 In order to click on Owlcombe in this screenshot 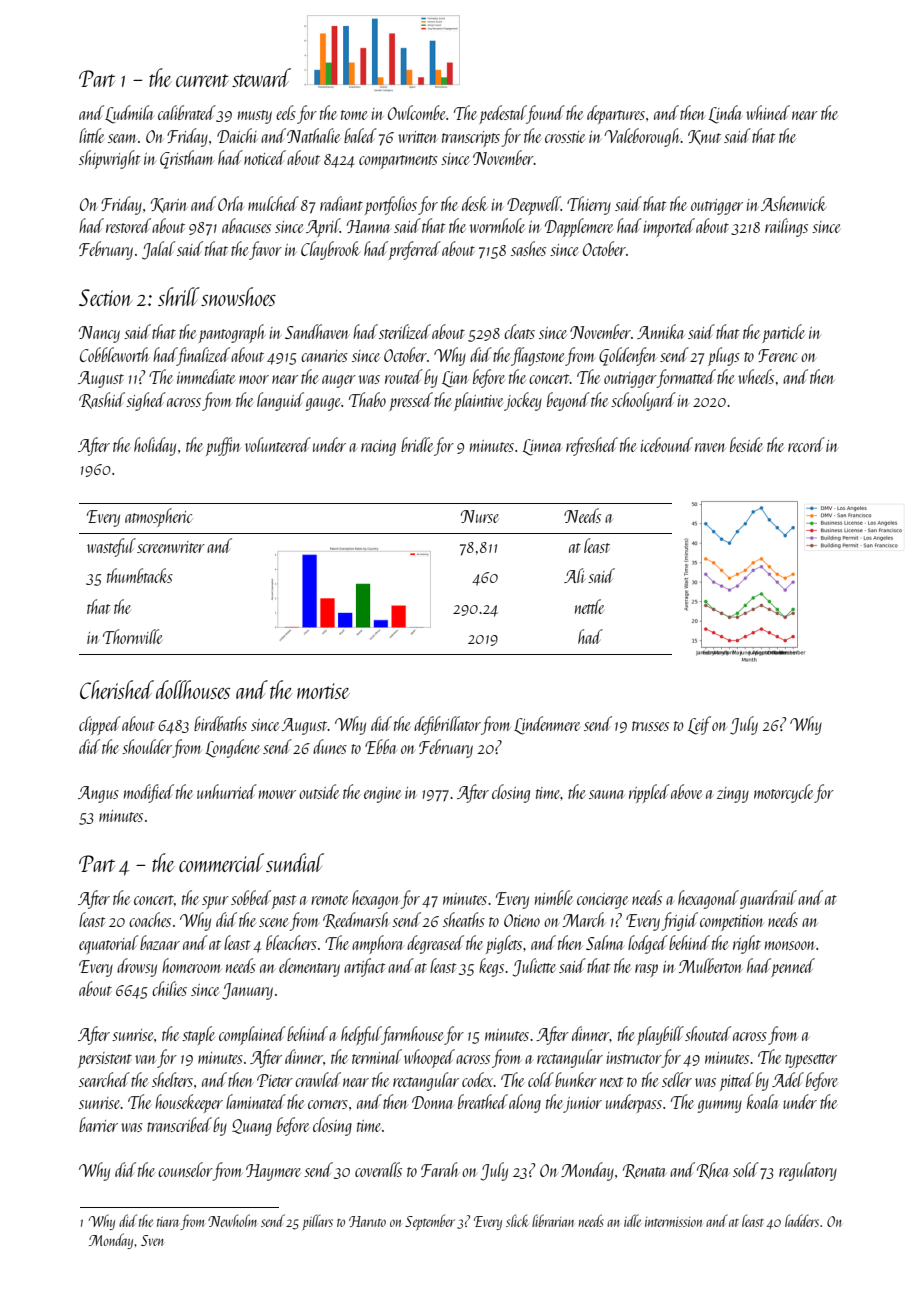, I will do `click(417, 112)`.
